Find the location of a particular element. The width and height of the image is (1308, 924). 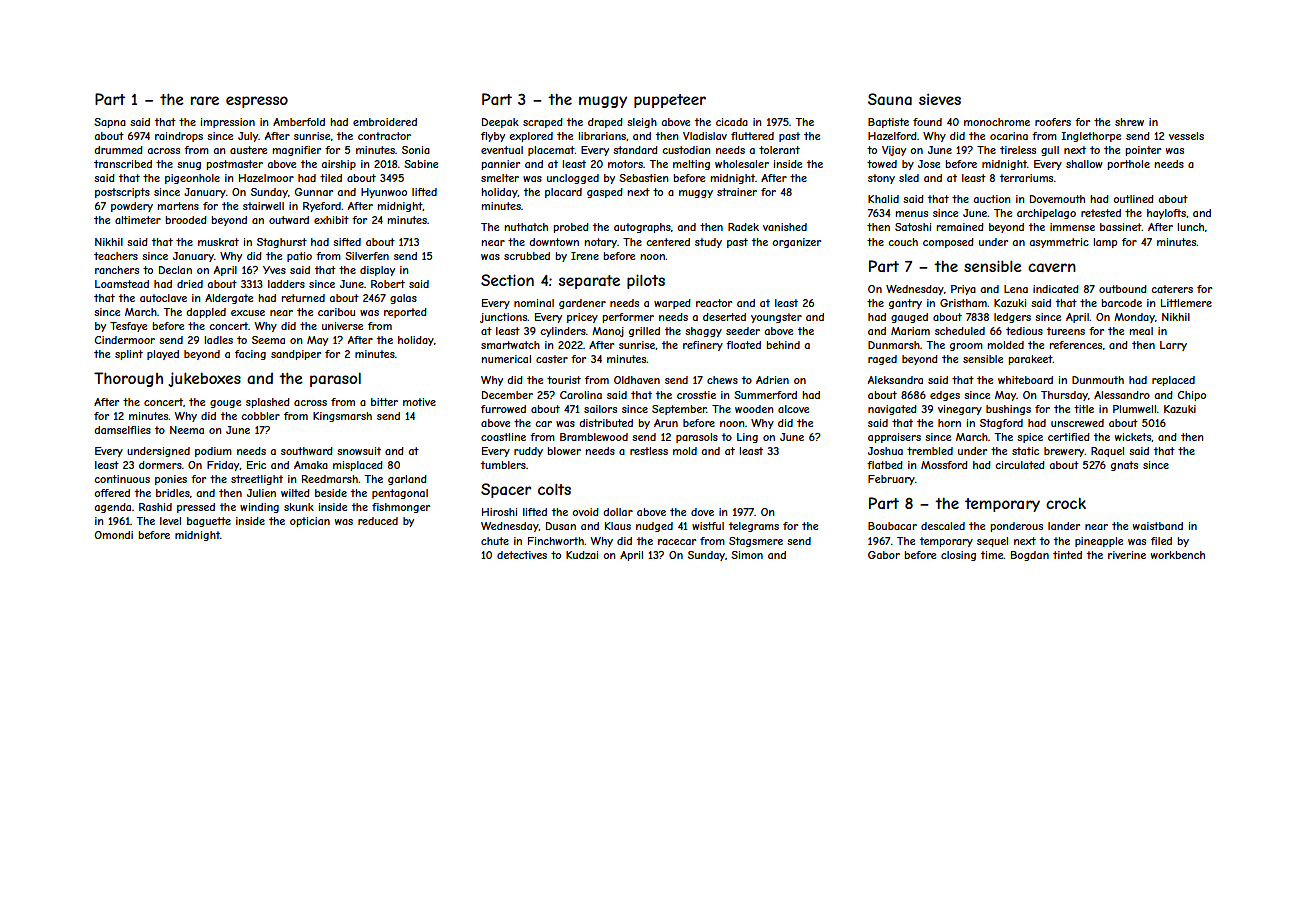

colts is located at coordinates (554, 489).
